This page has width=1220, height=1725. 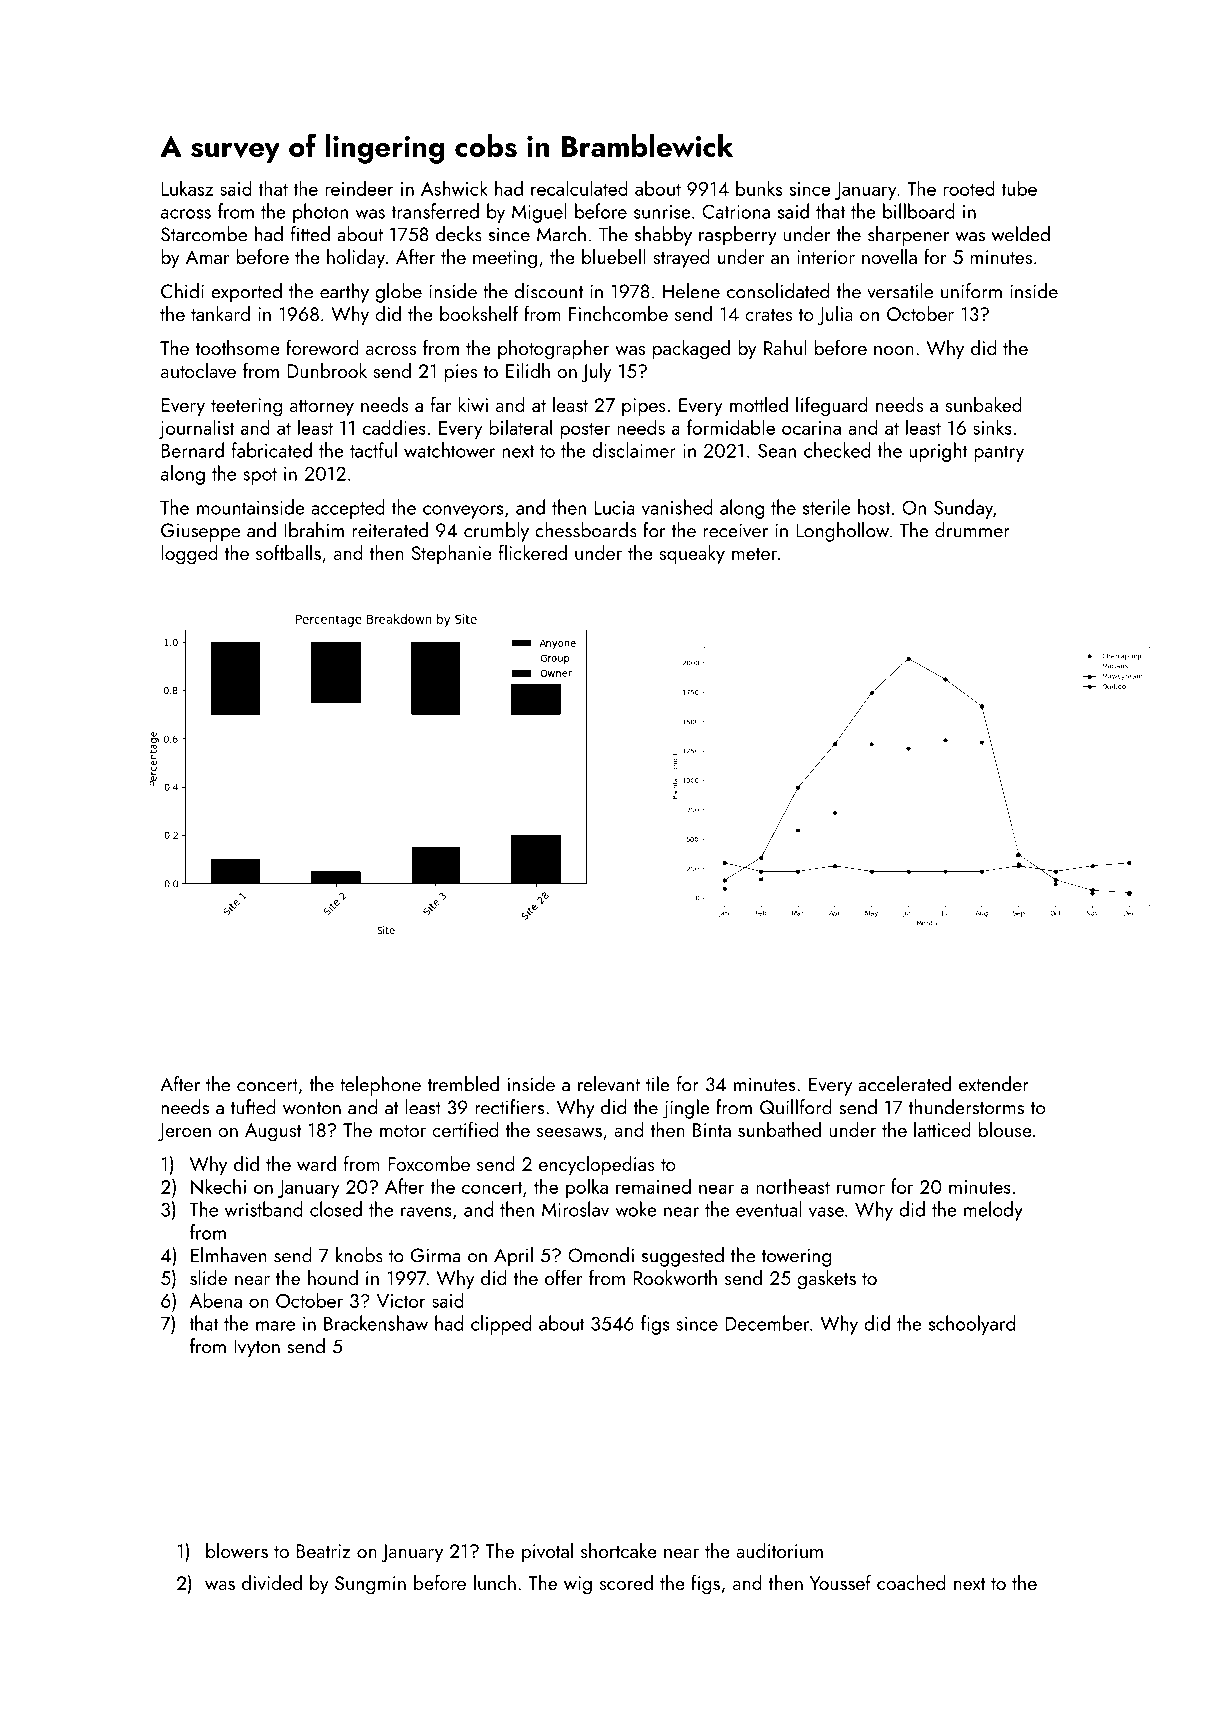 I want to click on mottled, so click(x=759, y=404).
